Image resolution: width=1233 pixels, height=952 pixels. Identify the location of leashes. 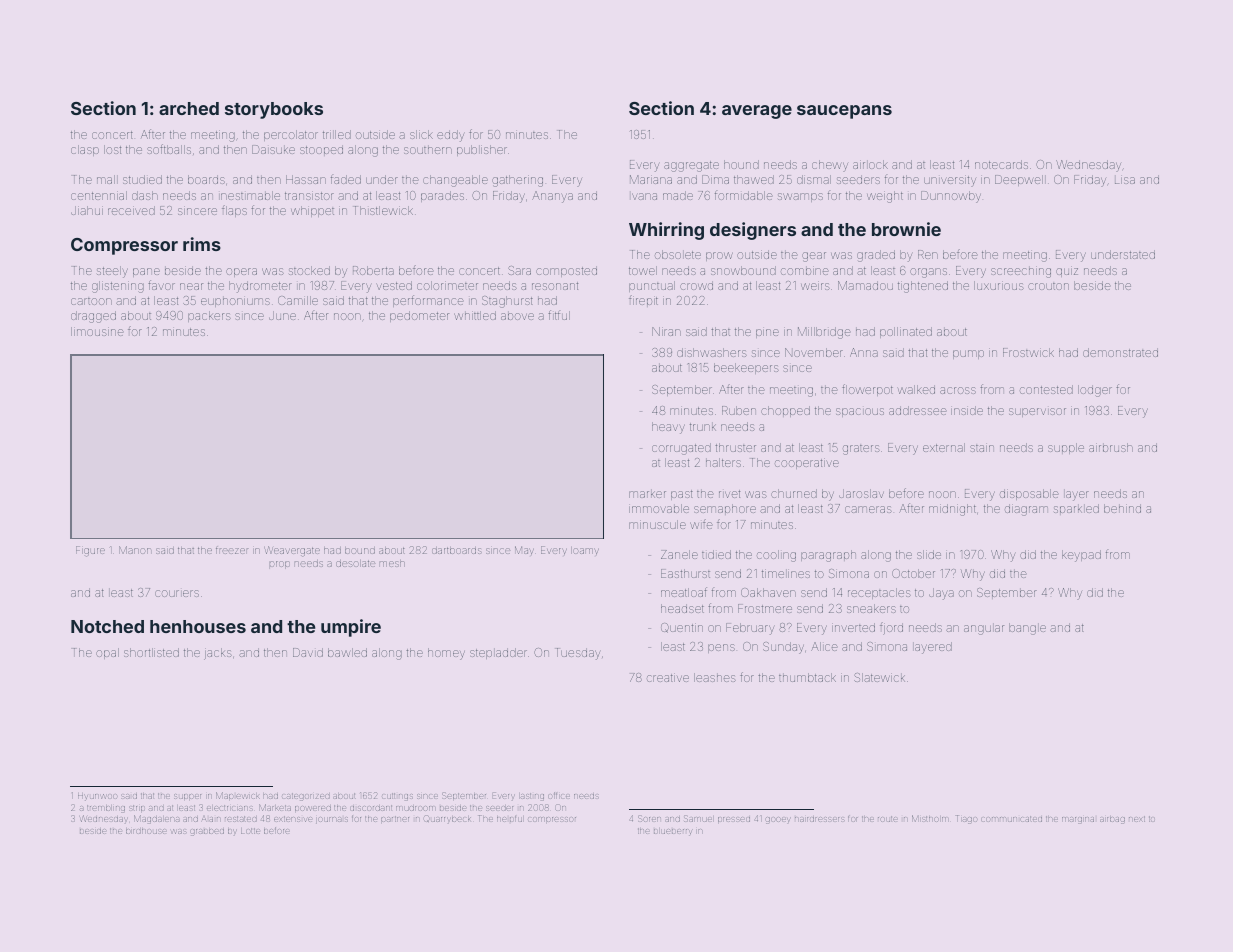
(715, 677).
